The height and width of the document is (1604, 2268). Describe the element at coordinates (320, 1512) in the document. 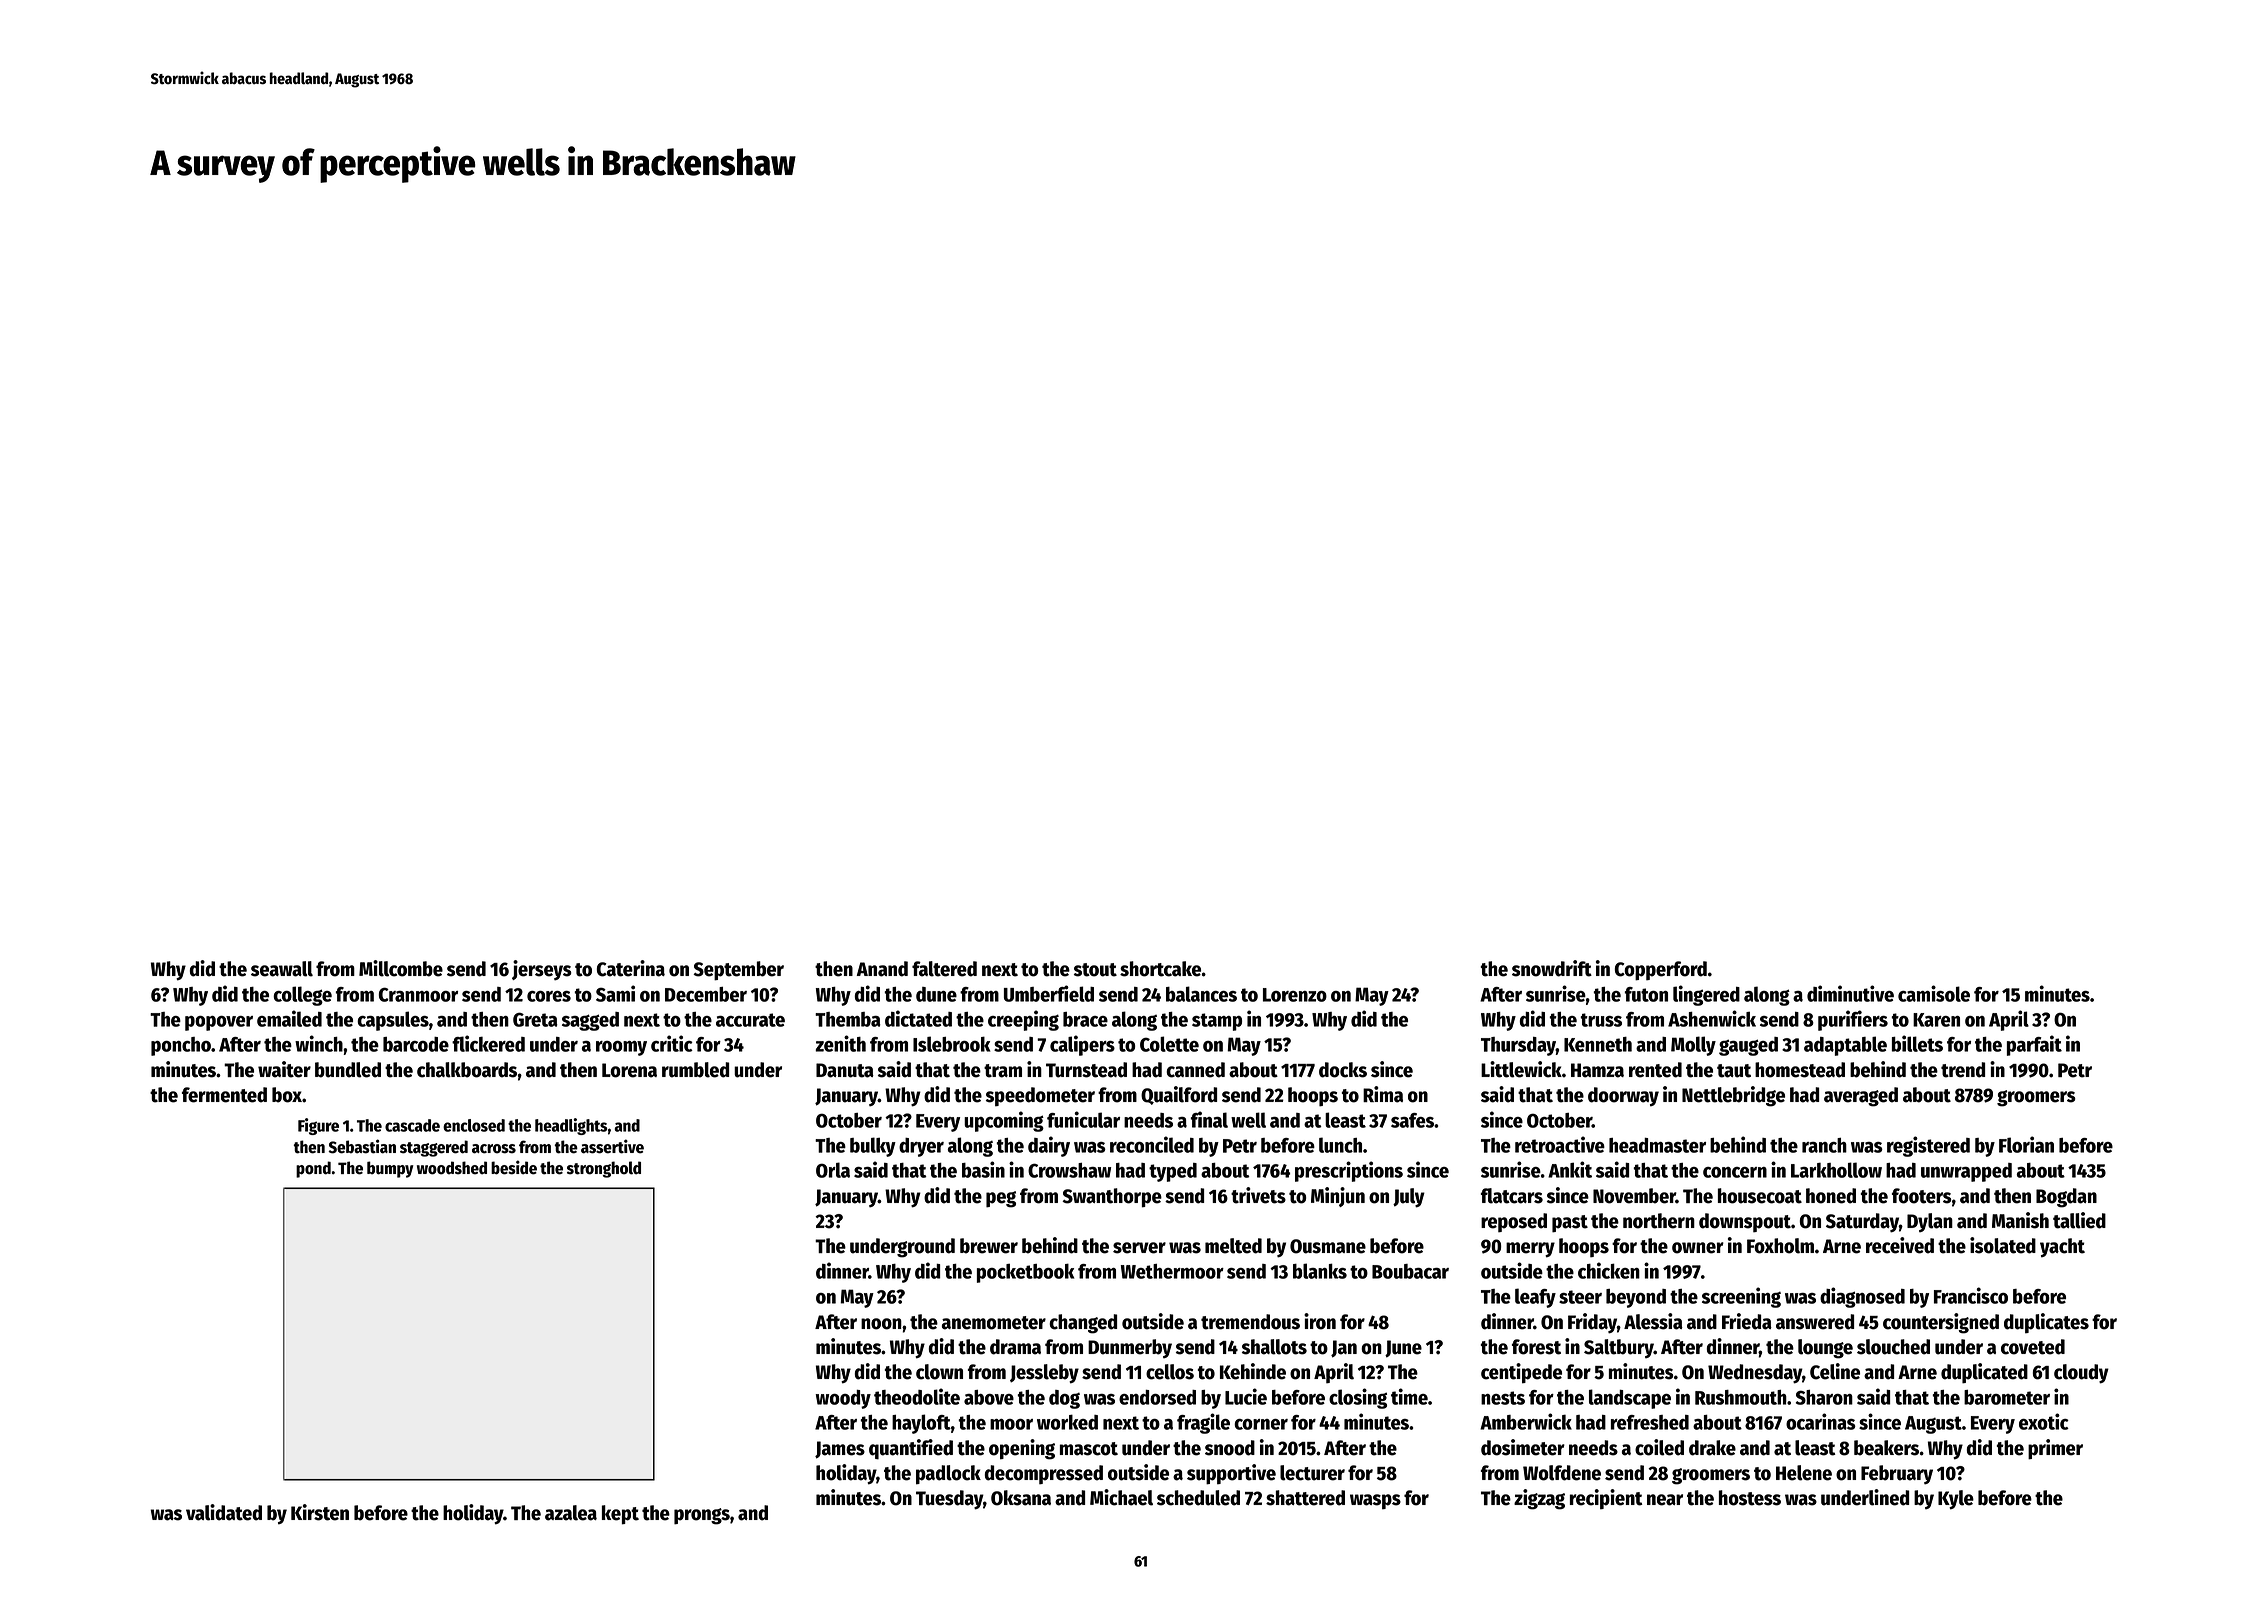

I see `Kirsten` at that location.
